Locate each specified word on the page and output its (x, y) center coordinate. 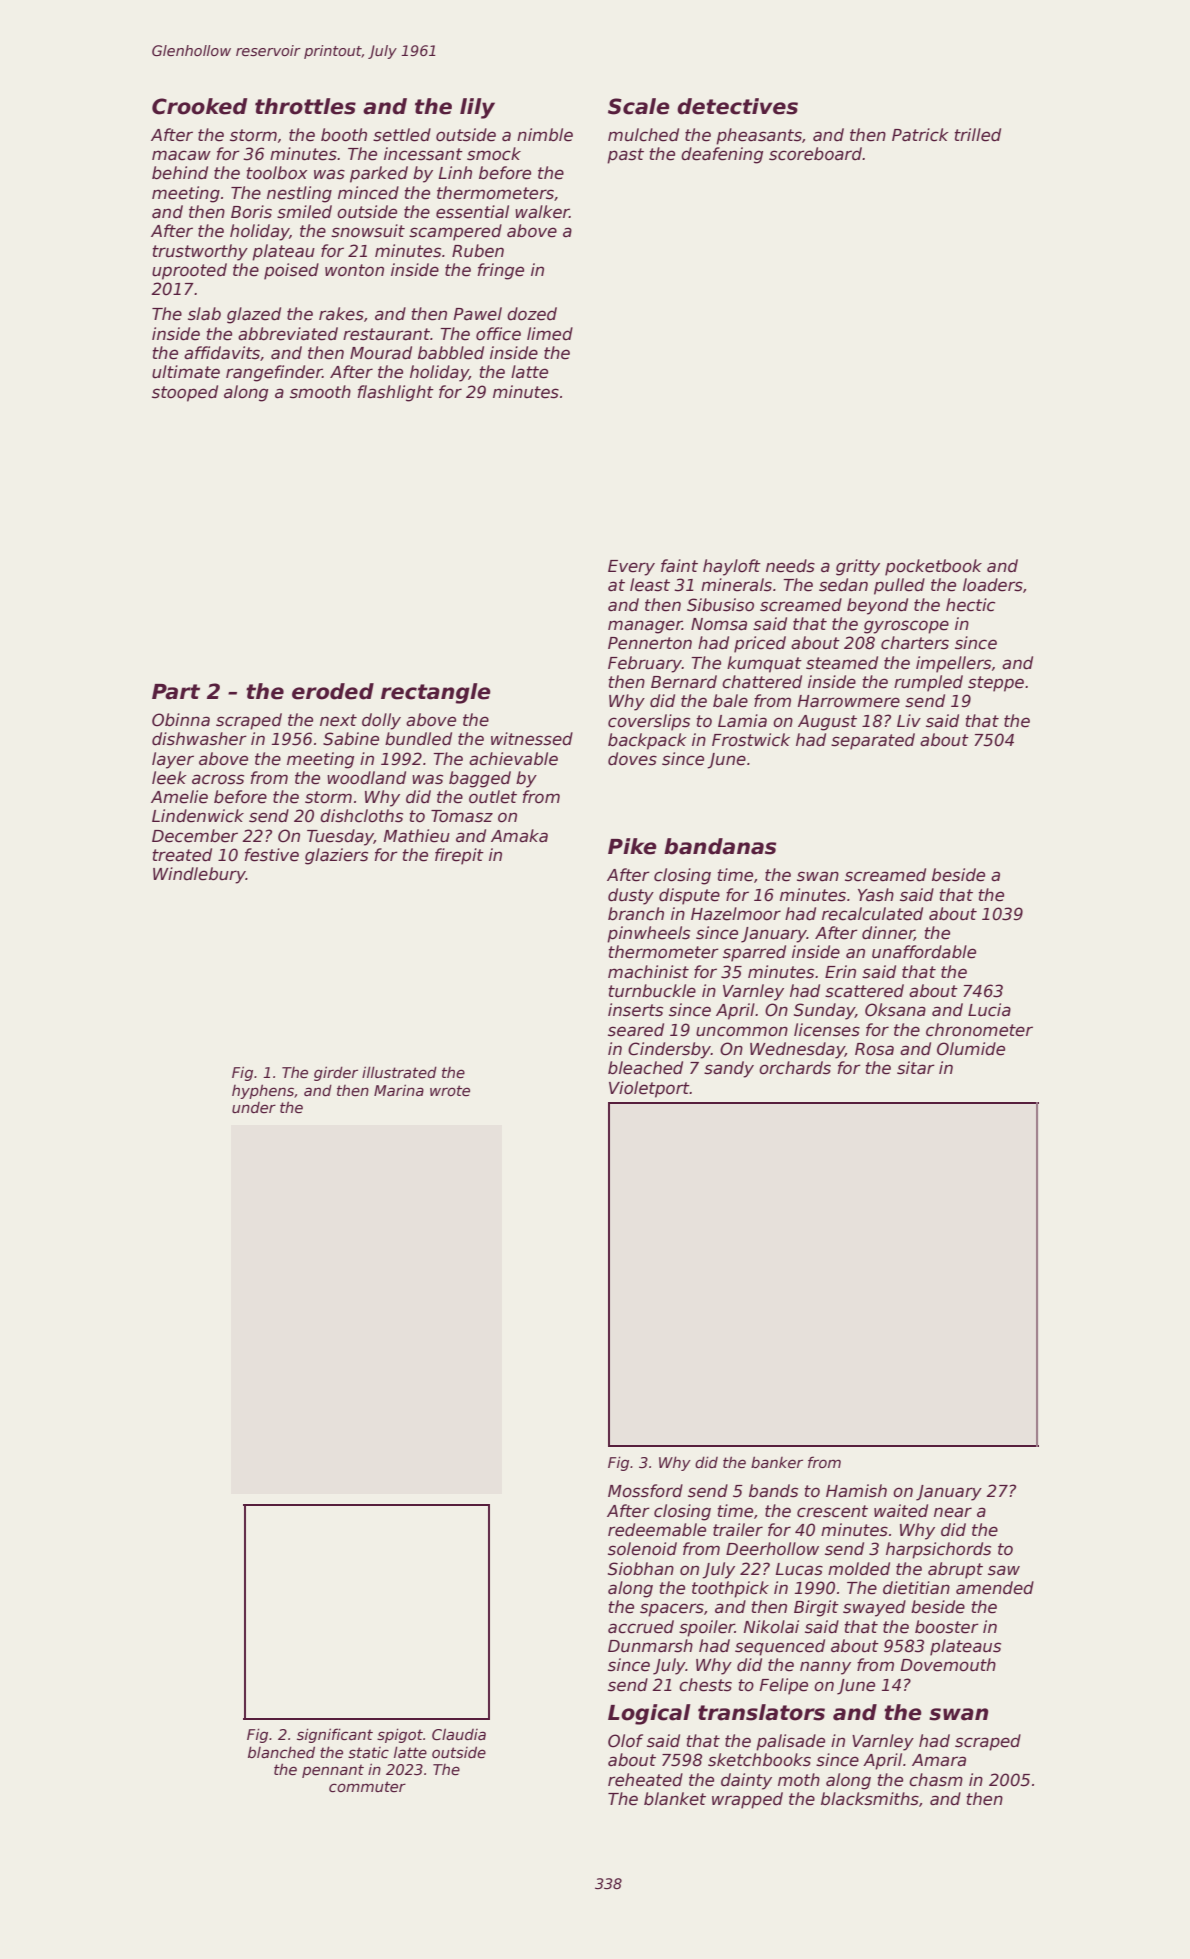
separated (873, 741)
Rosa (874, 1049)
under (254, 1107)
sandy (729, 1069)
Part (176, 692)
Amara (939, 1760)
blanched (281, 1752)
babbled (451, 353)
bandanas (720, 846)
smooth (320, 392)
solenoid (642, 1549)
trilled (978, 135)
